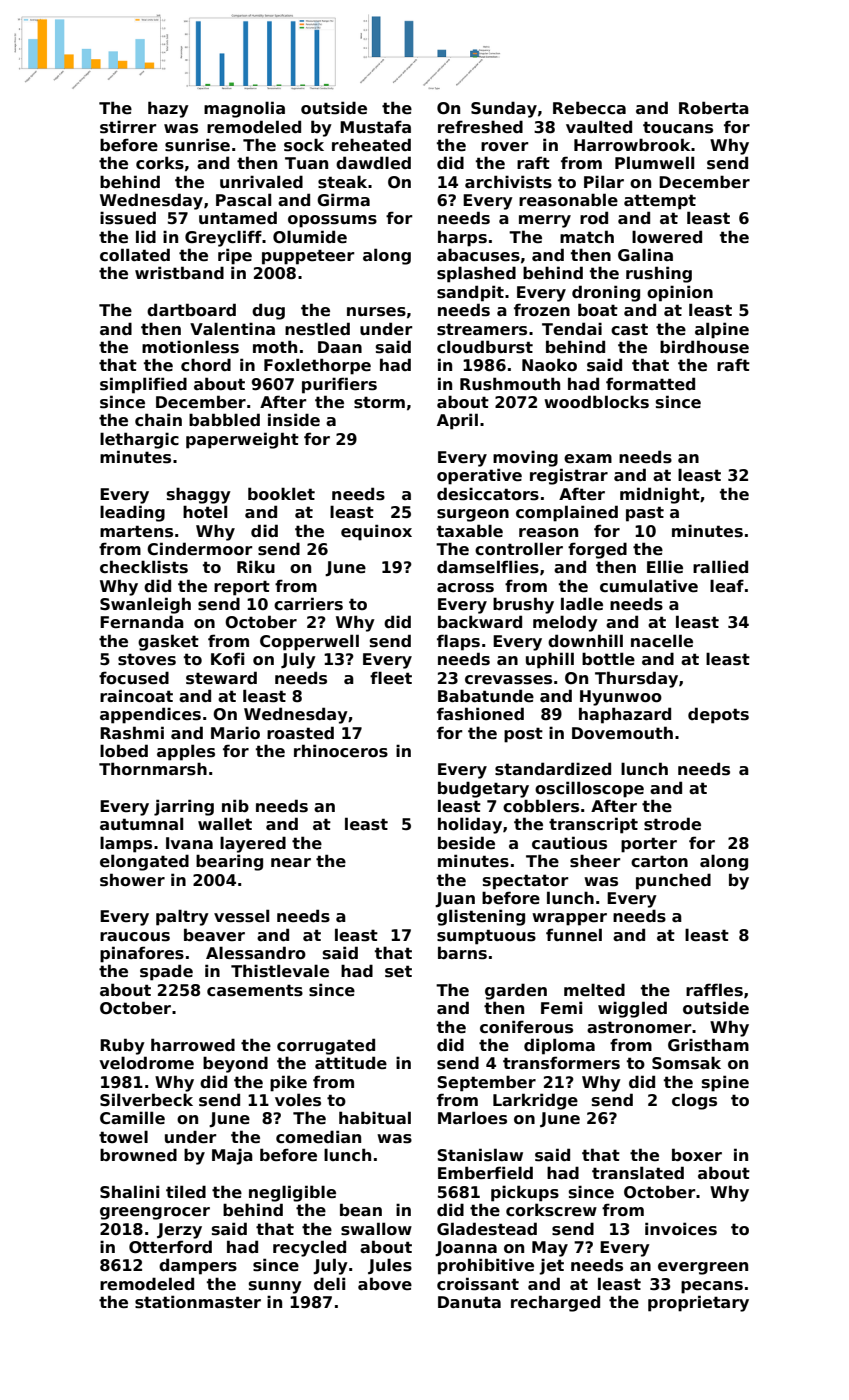 The image size is (849, 1400). I want to click on stationmaster, so click(198, 1302).
